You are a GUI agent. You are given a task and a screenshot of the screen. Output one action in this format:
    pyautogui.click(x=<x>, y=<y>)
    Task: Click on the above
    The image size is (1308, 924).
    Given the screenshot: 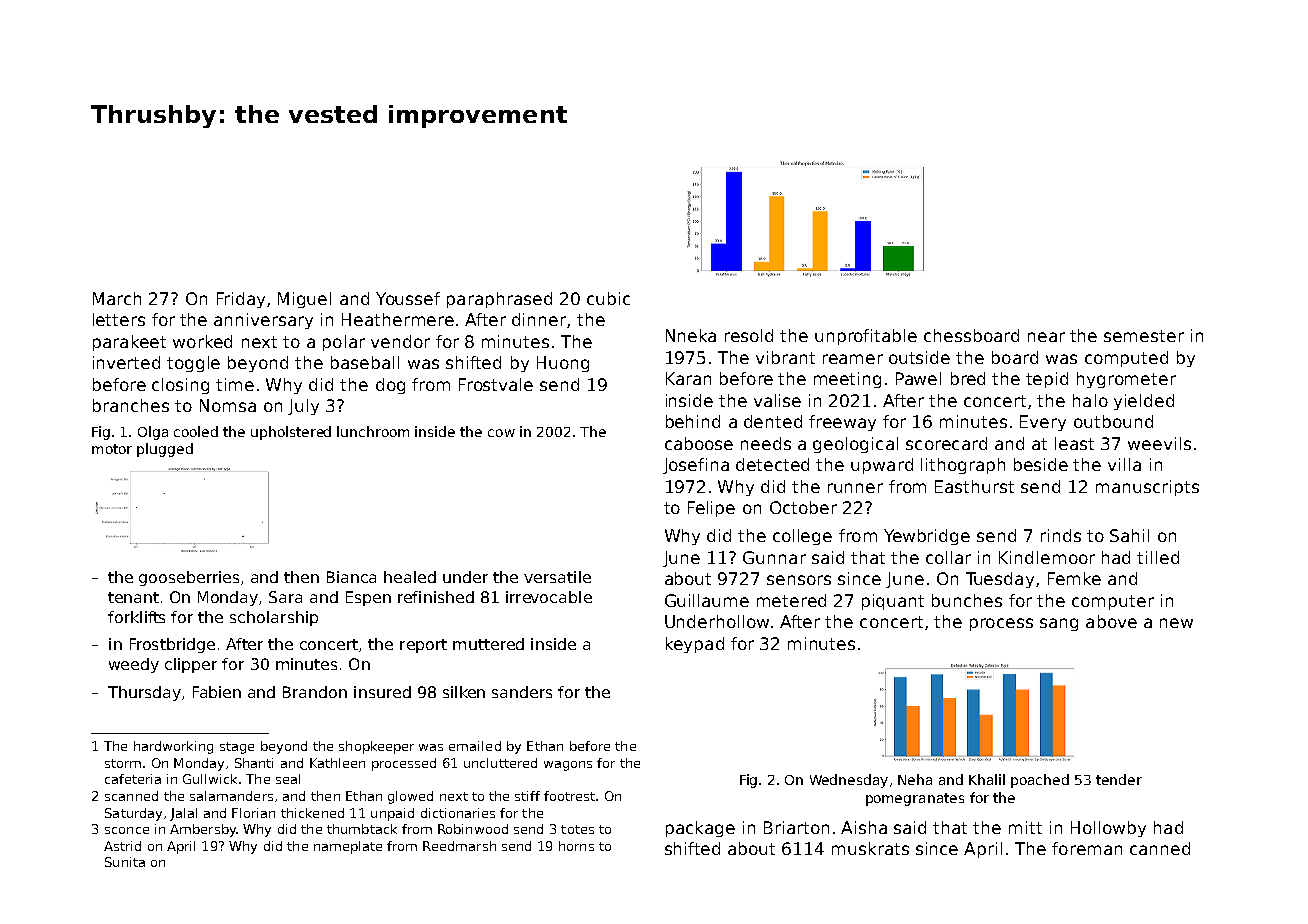 What is the action you would take?
    pyautogui.click(x=1111, y=621)
